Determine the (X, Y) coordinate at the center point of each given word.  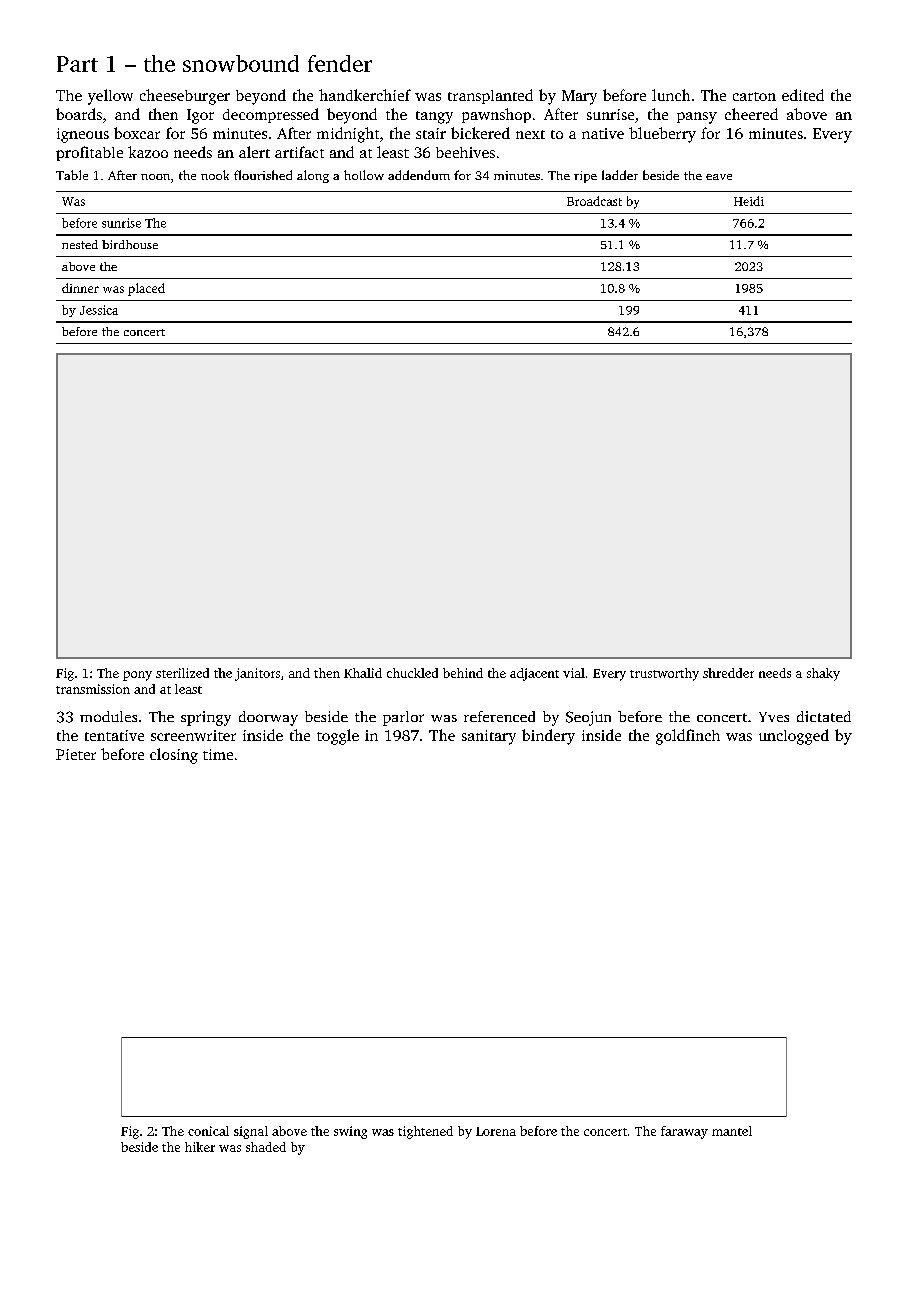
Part (77, 64)
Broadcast (594, 201)
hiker (200, 1147)
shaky (823, 674)
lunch (671, 95)
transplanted (490, 96)
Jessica (99, 310)
